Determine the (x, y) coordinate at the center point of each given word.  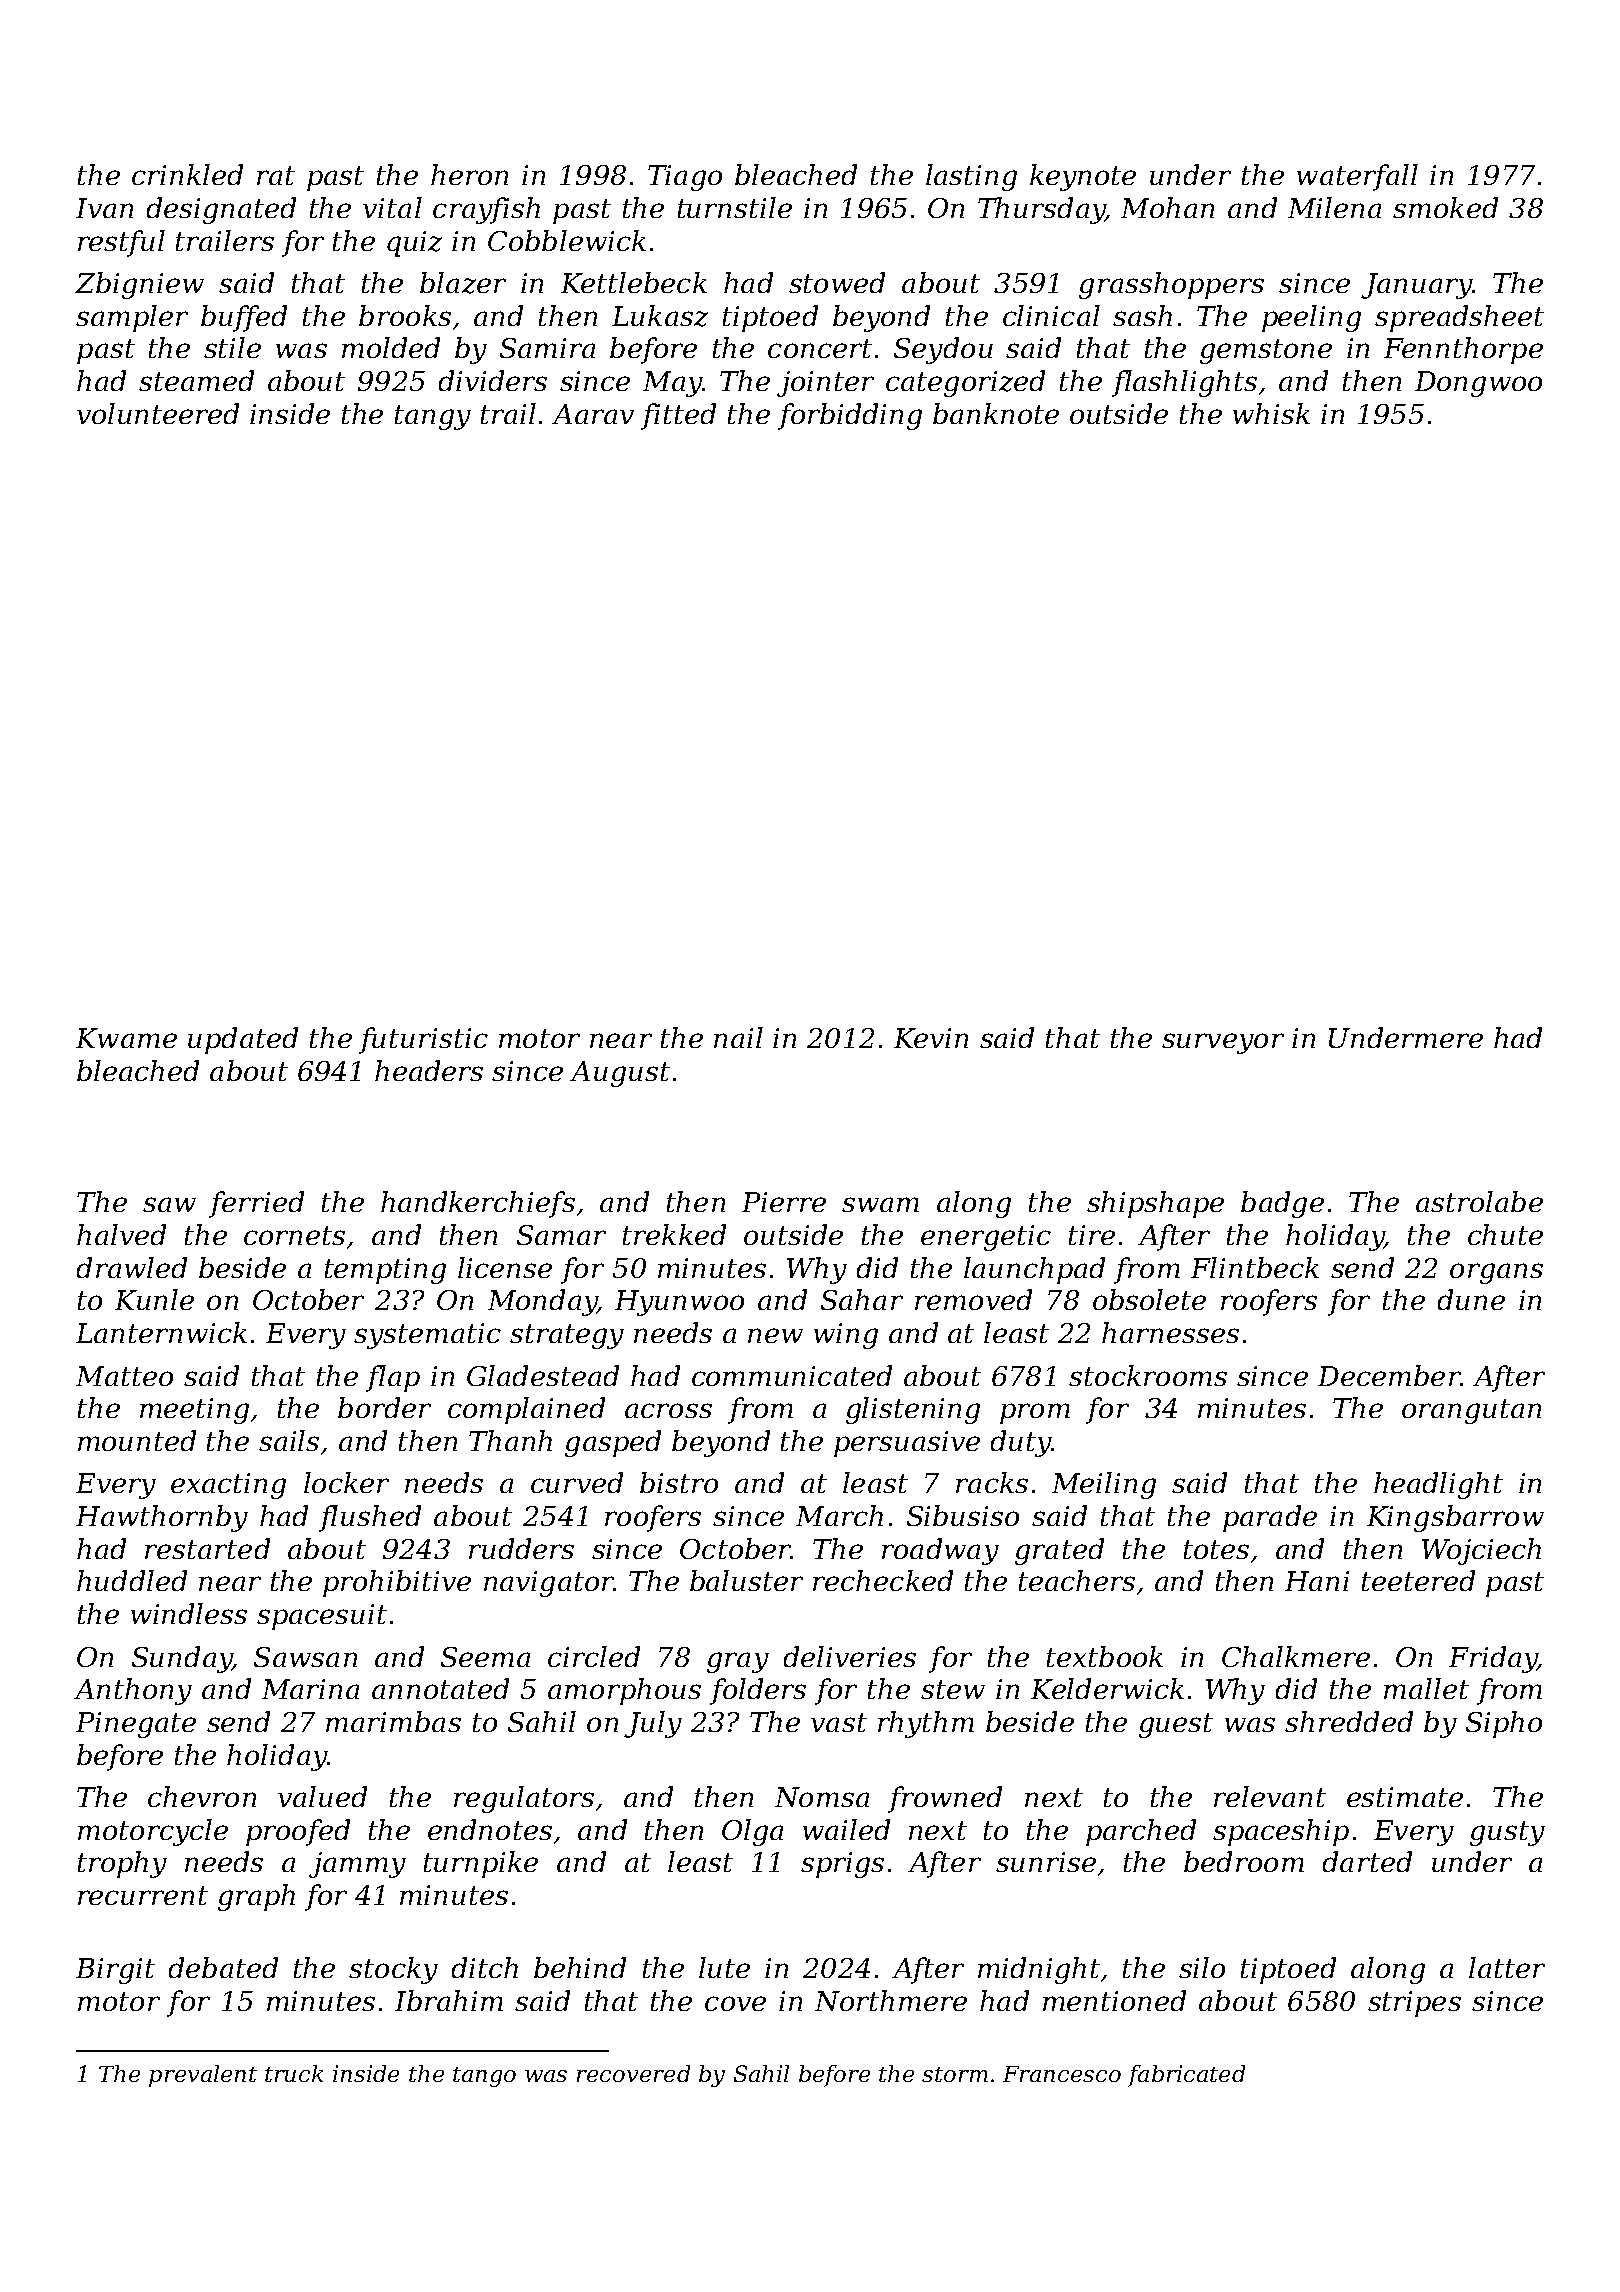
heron (469, 174)
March (839, 1515)
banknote (996, 413)
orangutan (1471, 1411)
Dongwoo (1478, 384)
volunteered (158, 413)
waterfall (1357, 177)
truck (294, 2073)
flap (393, 1378)
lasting (971, 177)
